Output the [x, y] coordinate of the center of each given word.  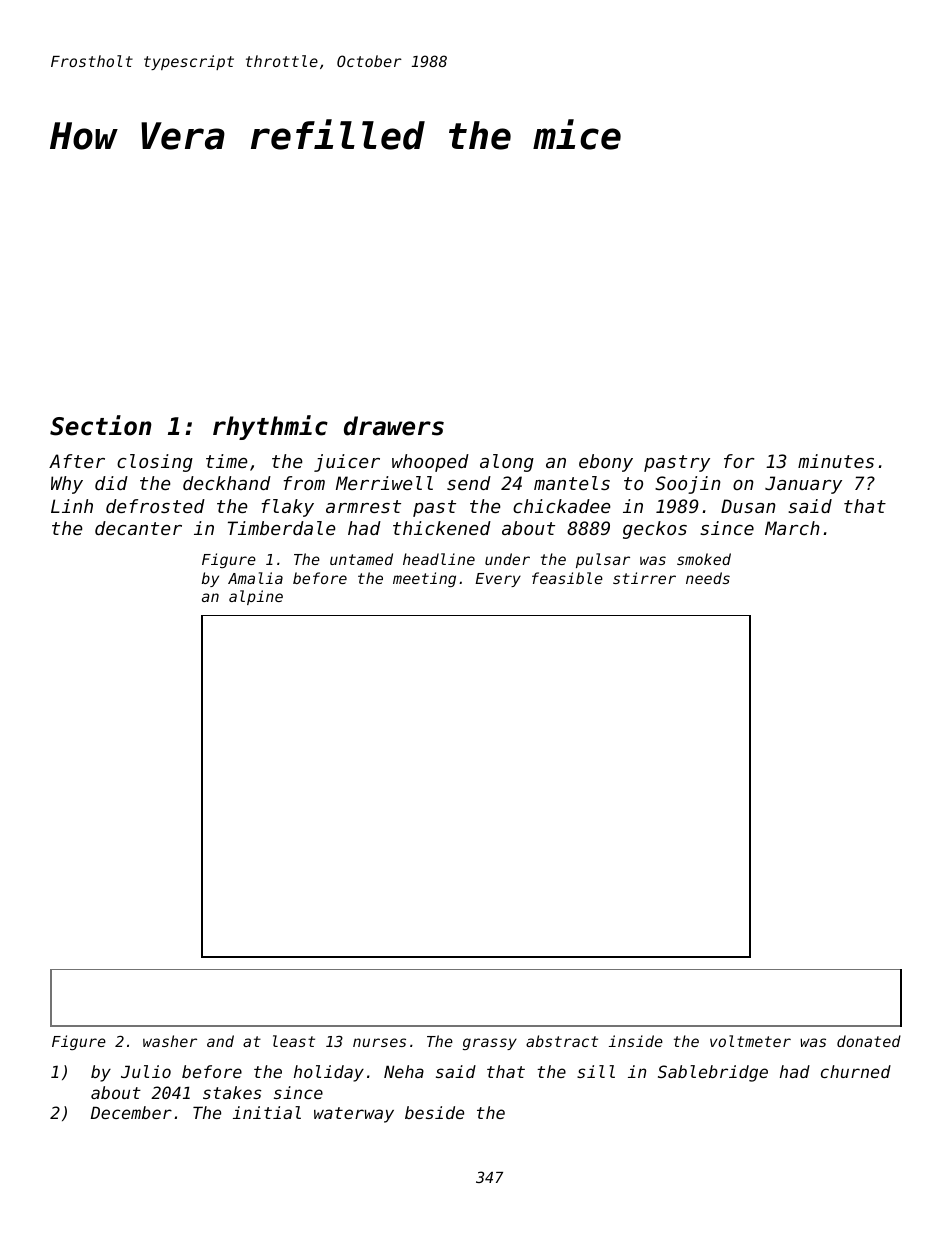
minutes [836, 461]
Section [101, 425]
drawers [394, 426]
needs [708, 578]
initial [267, 1112]
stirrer [644, 578]
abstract [562, 1041]
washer [170, 1041]
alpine [256, 597]
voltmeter [750, 1041]
